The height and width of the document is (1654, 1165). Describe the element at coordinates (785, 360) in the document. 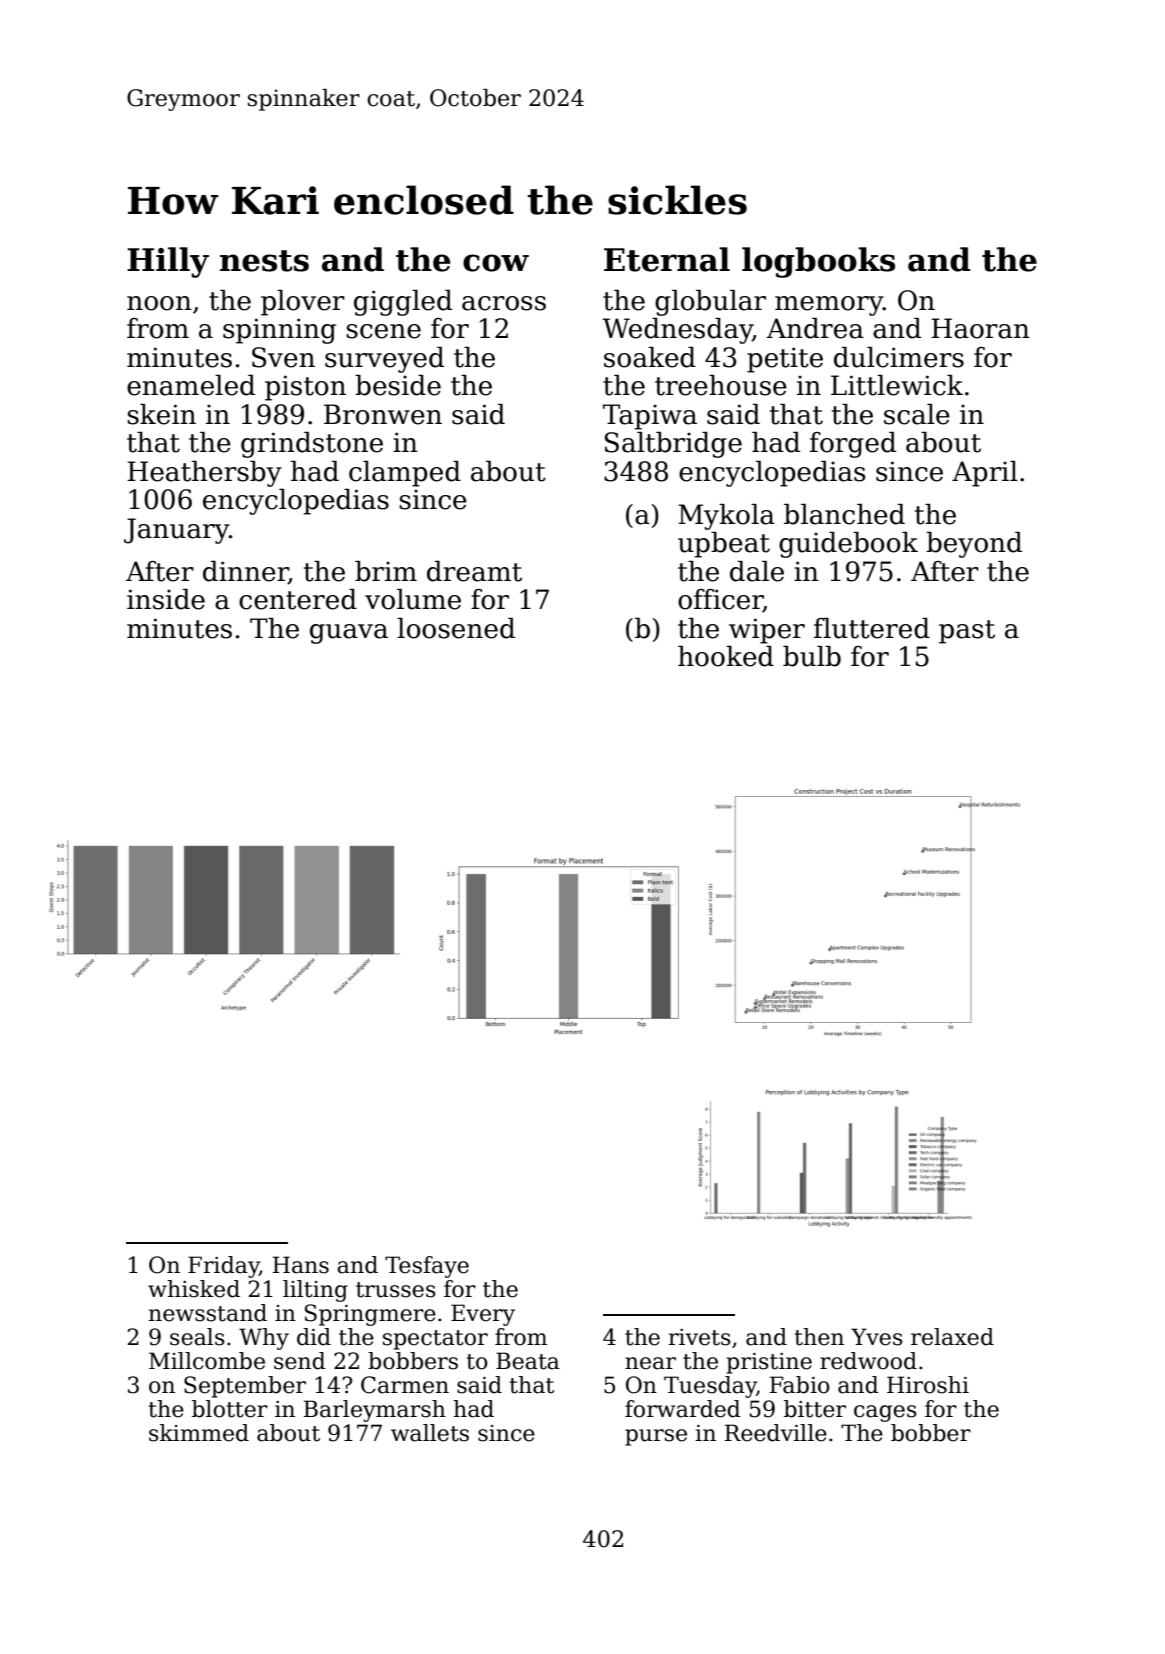

I see `petite` at that location.
